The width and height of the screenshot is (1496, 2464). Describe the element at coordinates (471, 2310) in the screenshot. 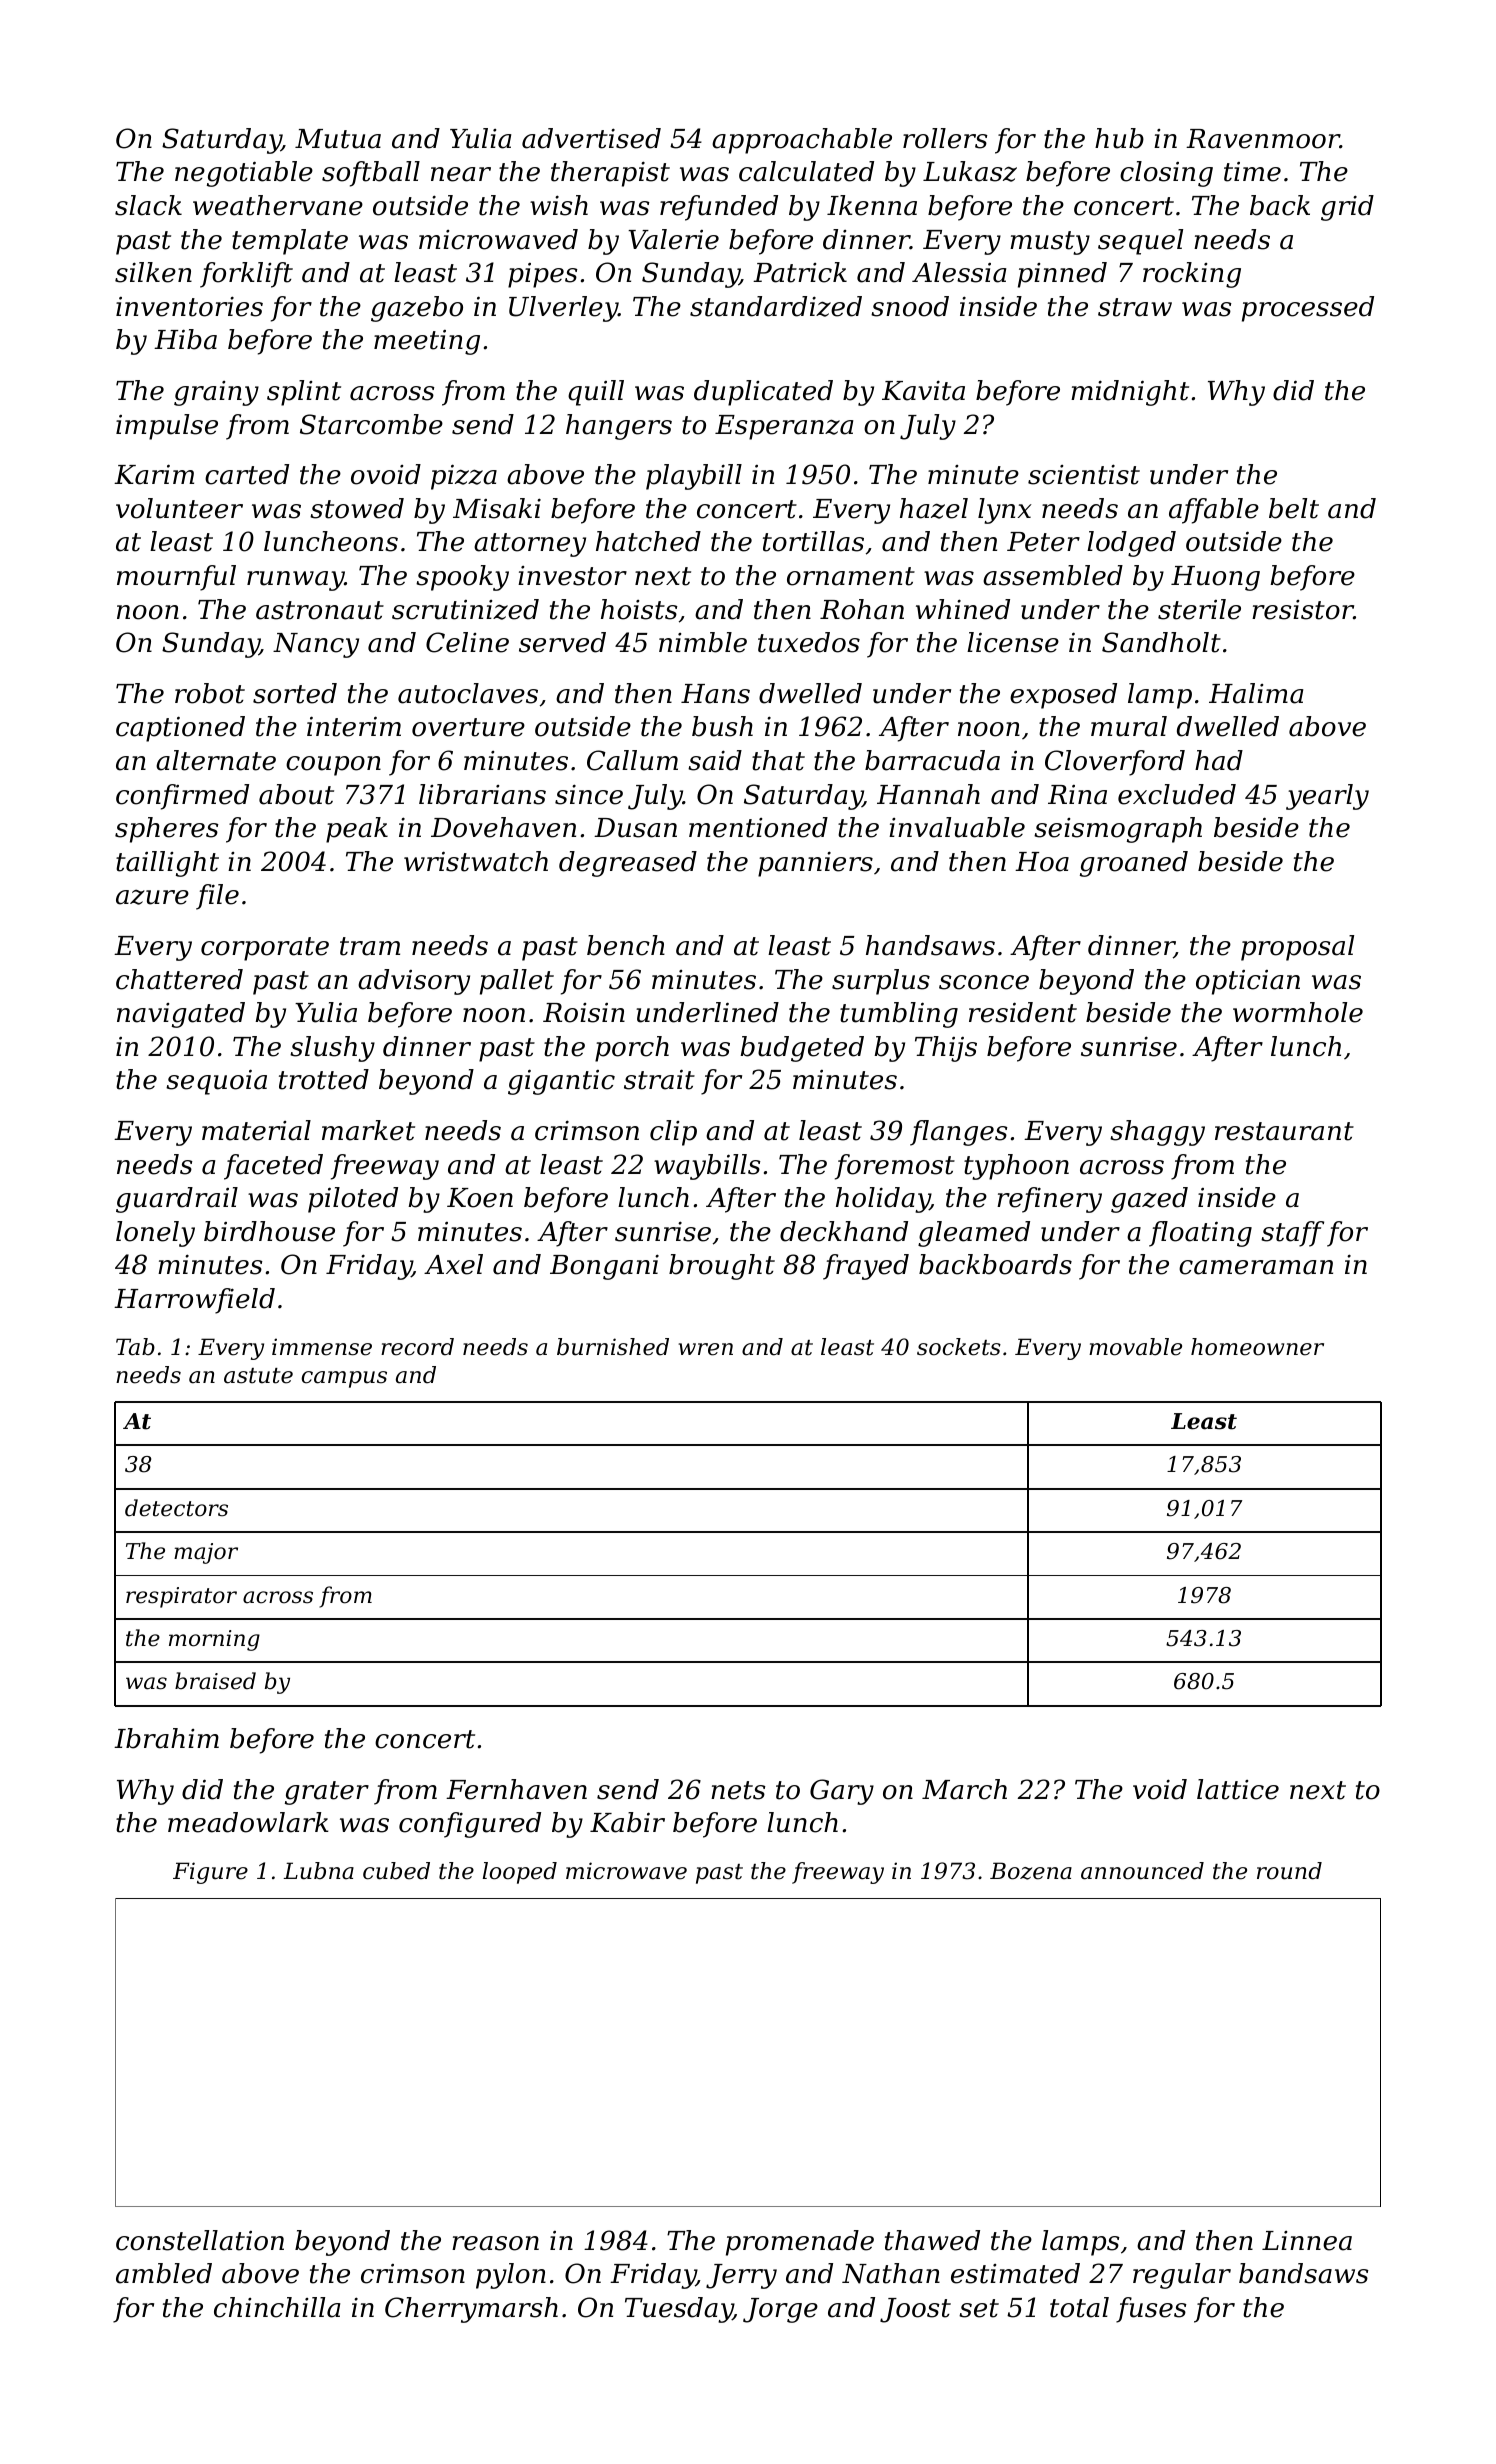

I see `Cherrymarsh` at that location.
